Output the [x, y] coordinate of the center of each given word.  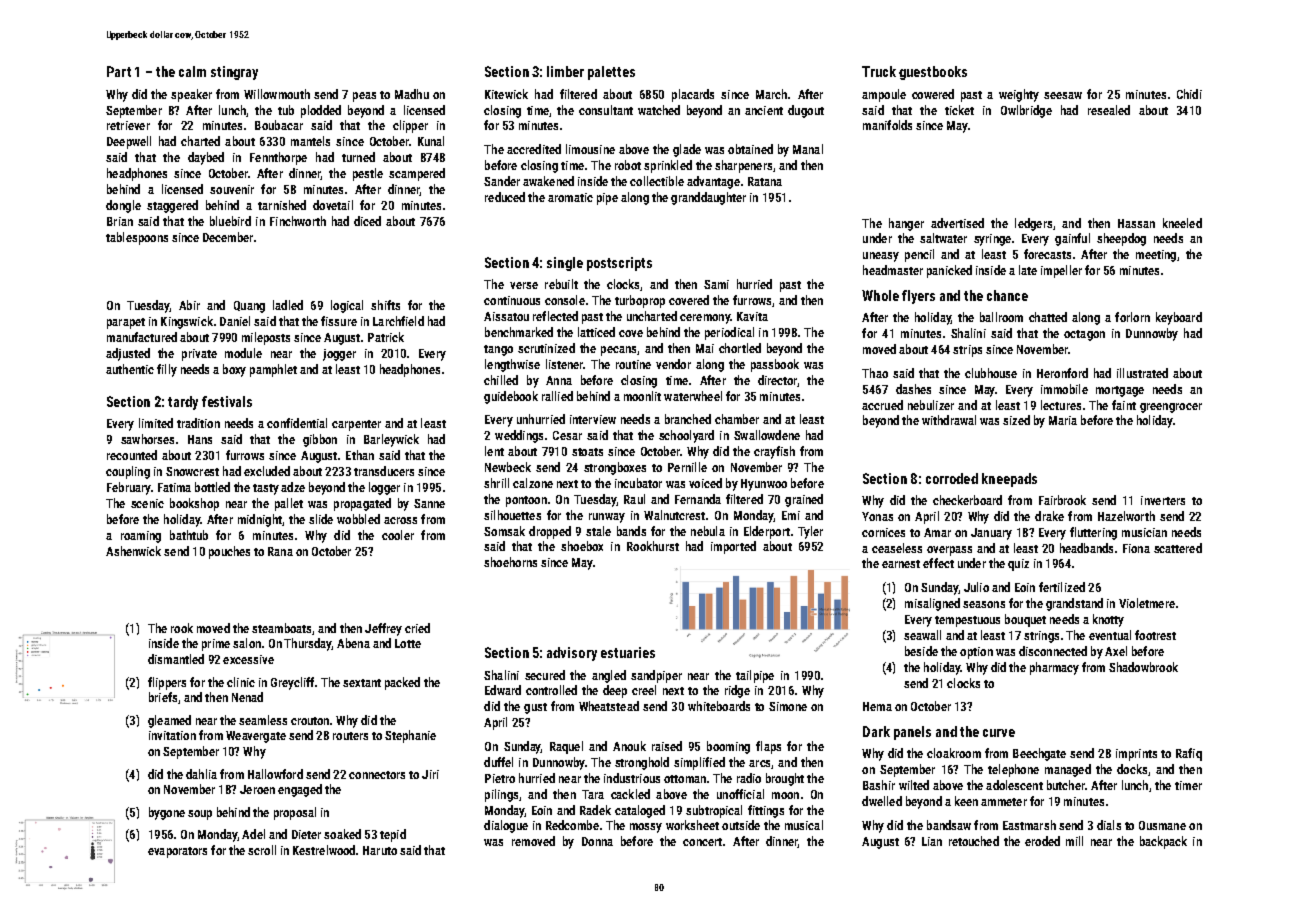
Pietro [500, 778]
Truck [879, 71]
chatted [1048, 317]
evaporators [177, 852]
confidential [297, 423]
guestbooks [933, 73]
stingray [234, 73]
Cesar [567, 435]
